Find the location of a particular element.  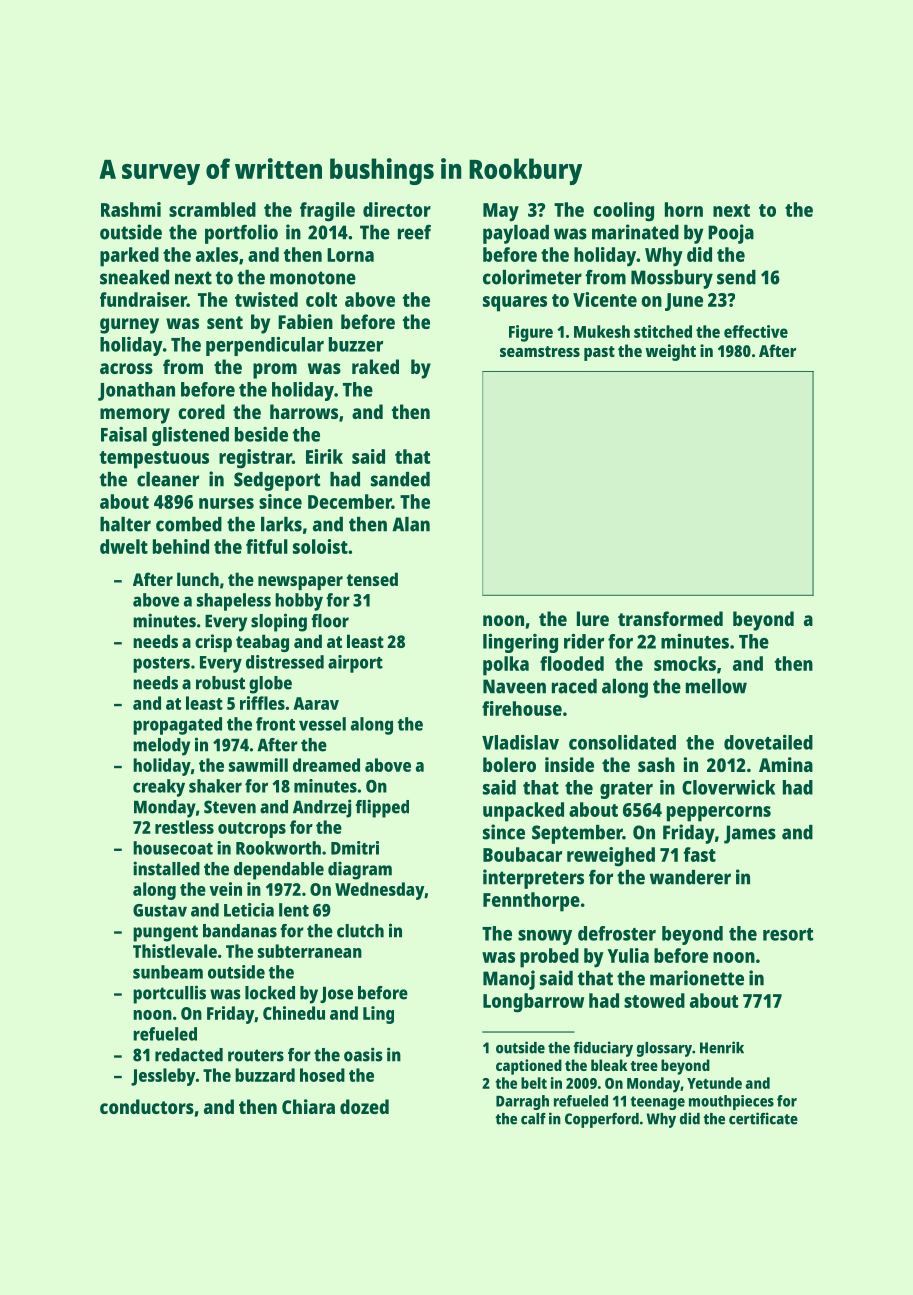

June is located at coordinates (684, 302).
